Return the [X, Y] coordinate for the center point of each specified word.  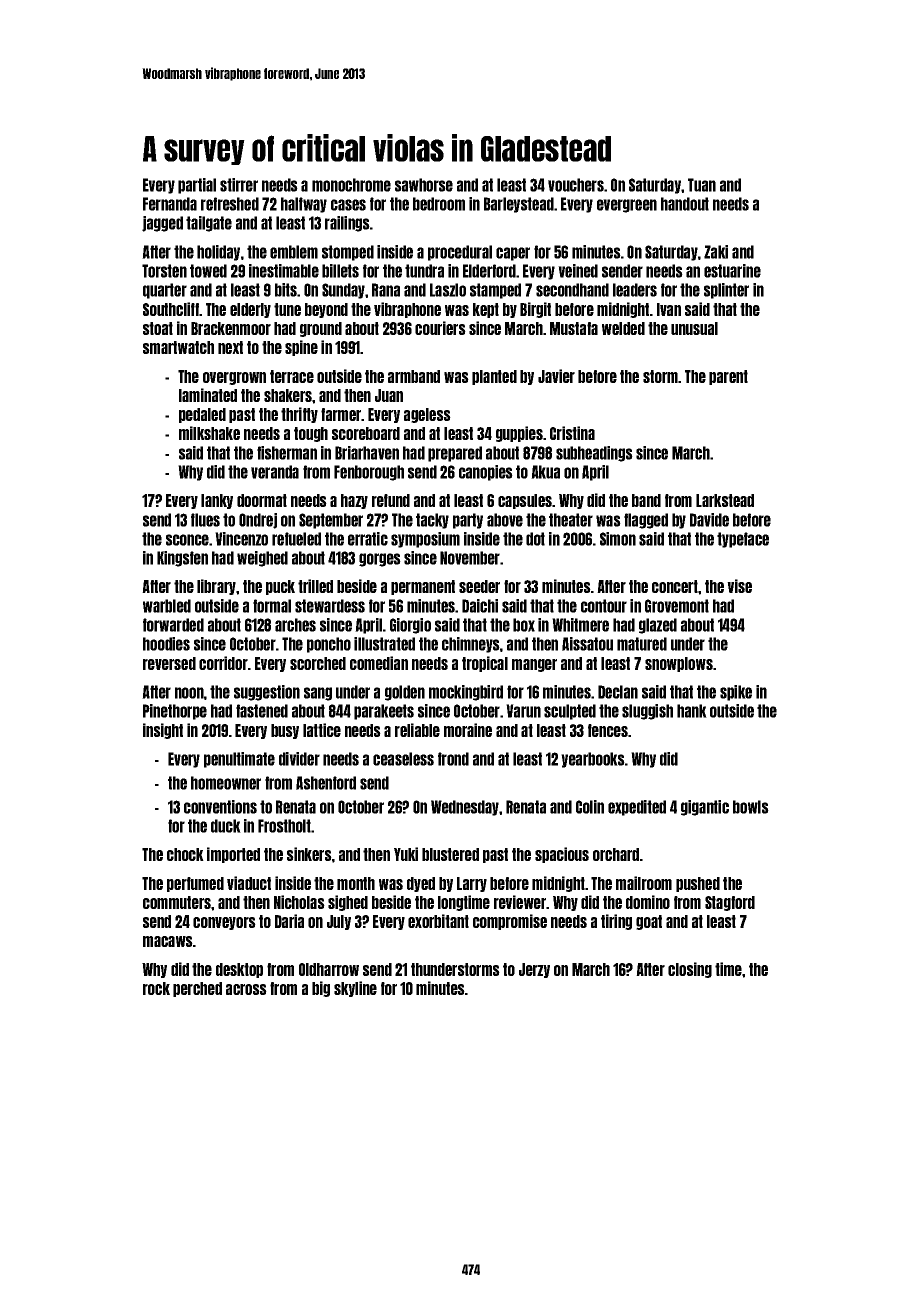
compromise [510, 922]
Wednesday [465, 808]
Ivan [669, 309]
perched [197, 989]
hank [692, 711]
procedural [460, 253]
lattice [322, 730]
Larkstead [725, 500]
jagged [162, 224]
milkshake [209, 433]
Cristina [572, 433]
